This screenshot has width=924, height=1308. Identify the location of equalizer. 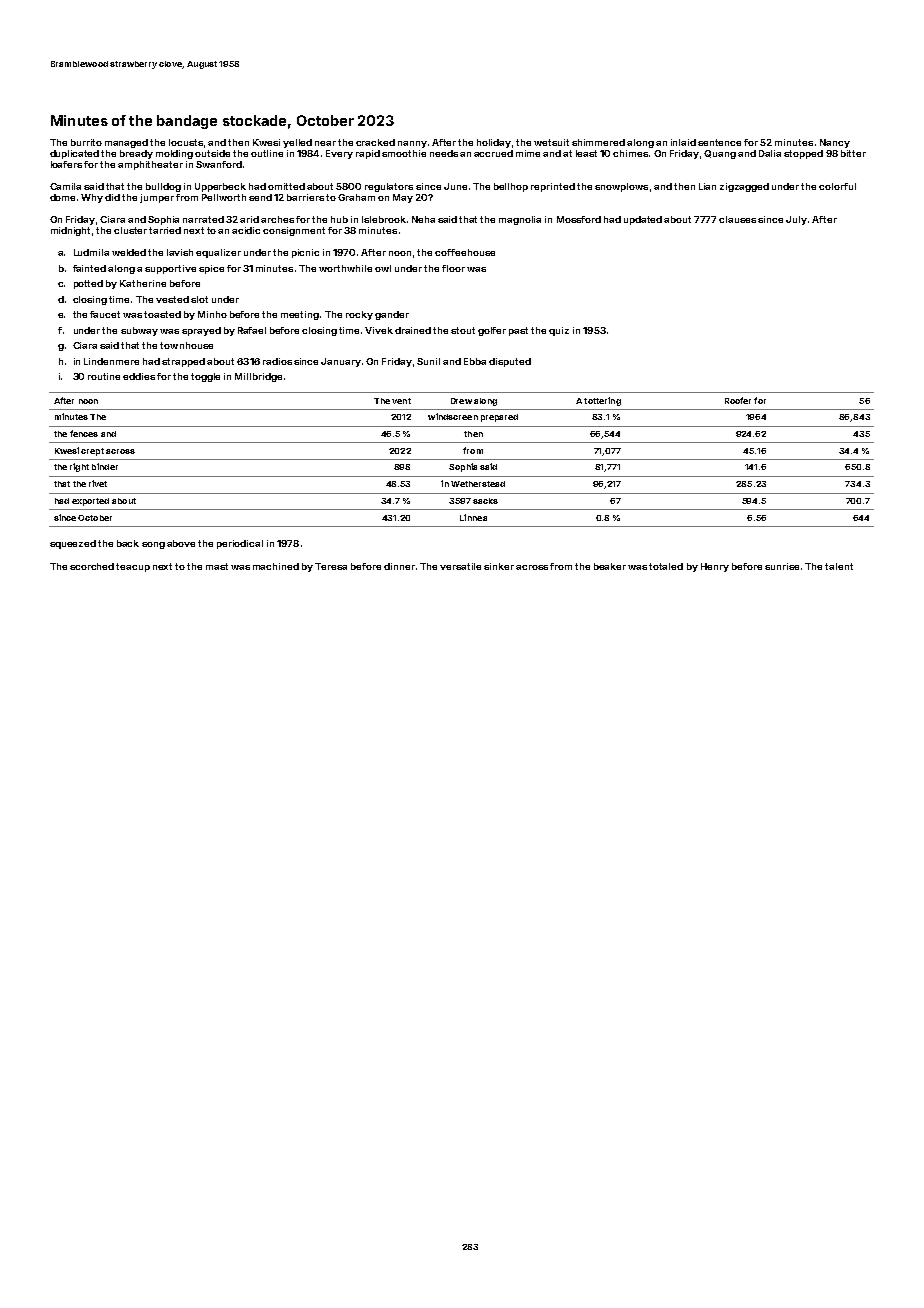
(218, 253).
